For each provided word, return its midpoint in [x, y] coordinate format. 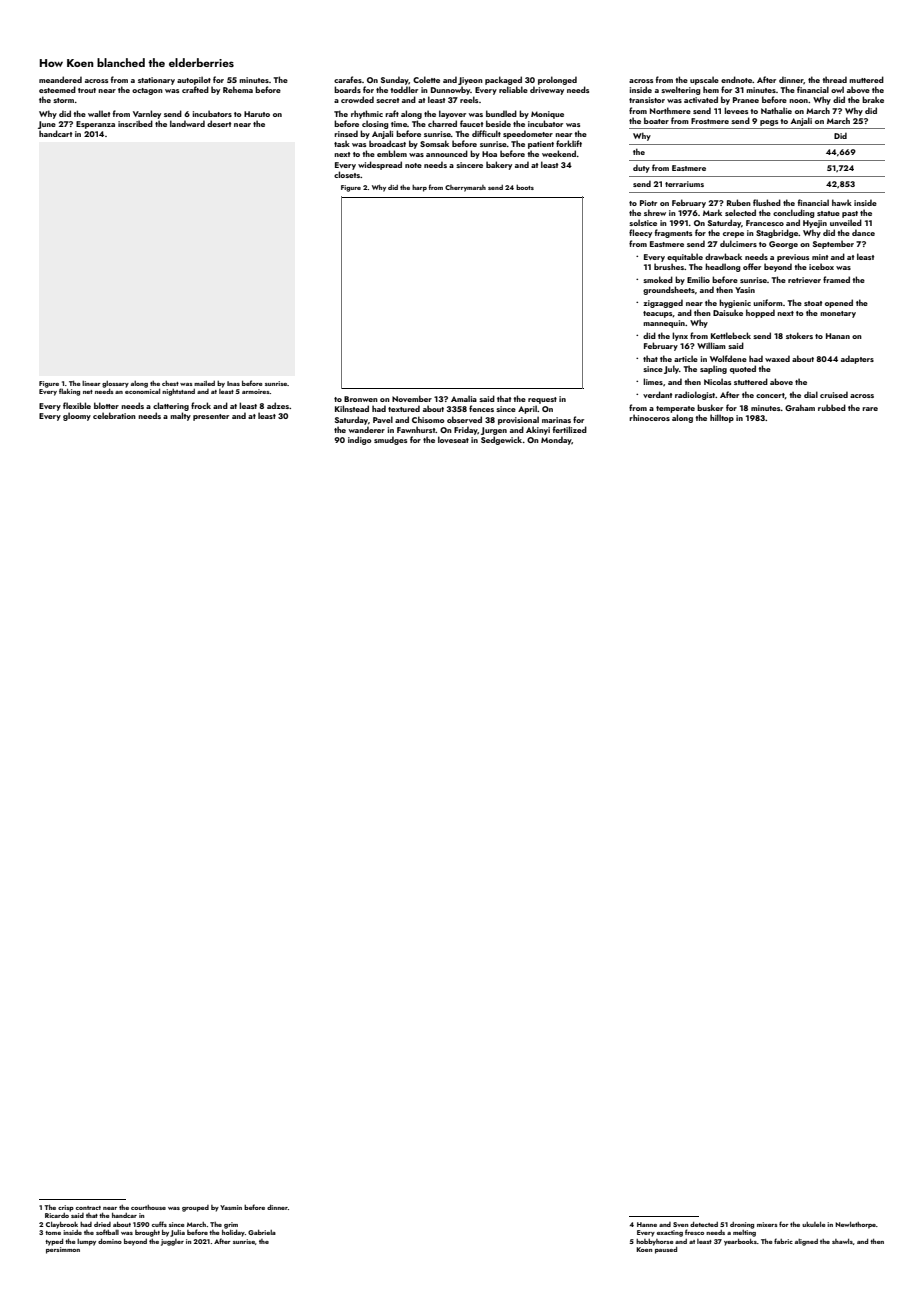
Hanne [647, 1224]
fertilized [570, 429]
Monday [556, 440]
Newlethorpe [855, 1225]
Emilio [698, 279]
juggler [172, 1242]
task [342, 143]
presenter [211, 417]
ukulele [813, 1224]
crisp [66, 1208]
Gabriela [262, 1232]
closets [347, 174]
